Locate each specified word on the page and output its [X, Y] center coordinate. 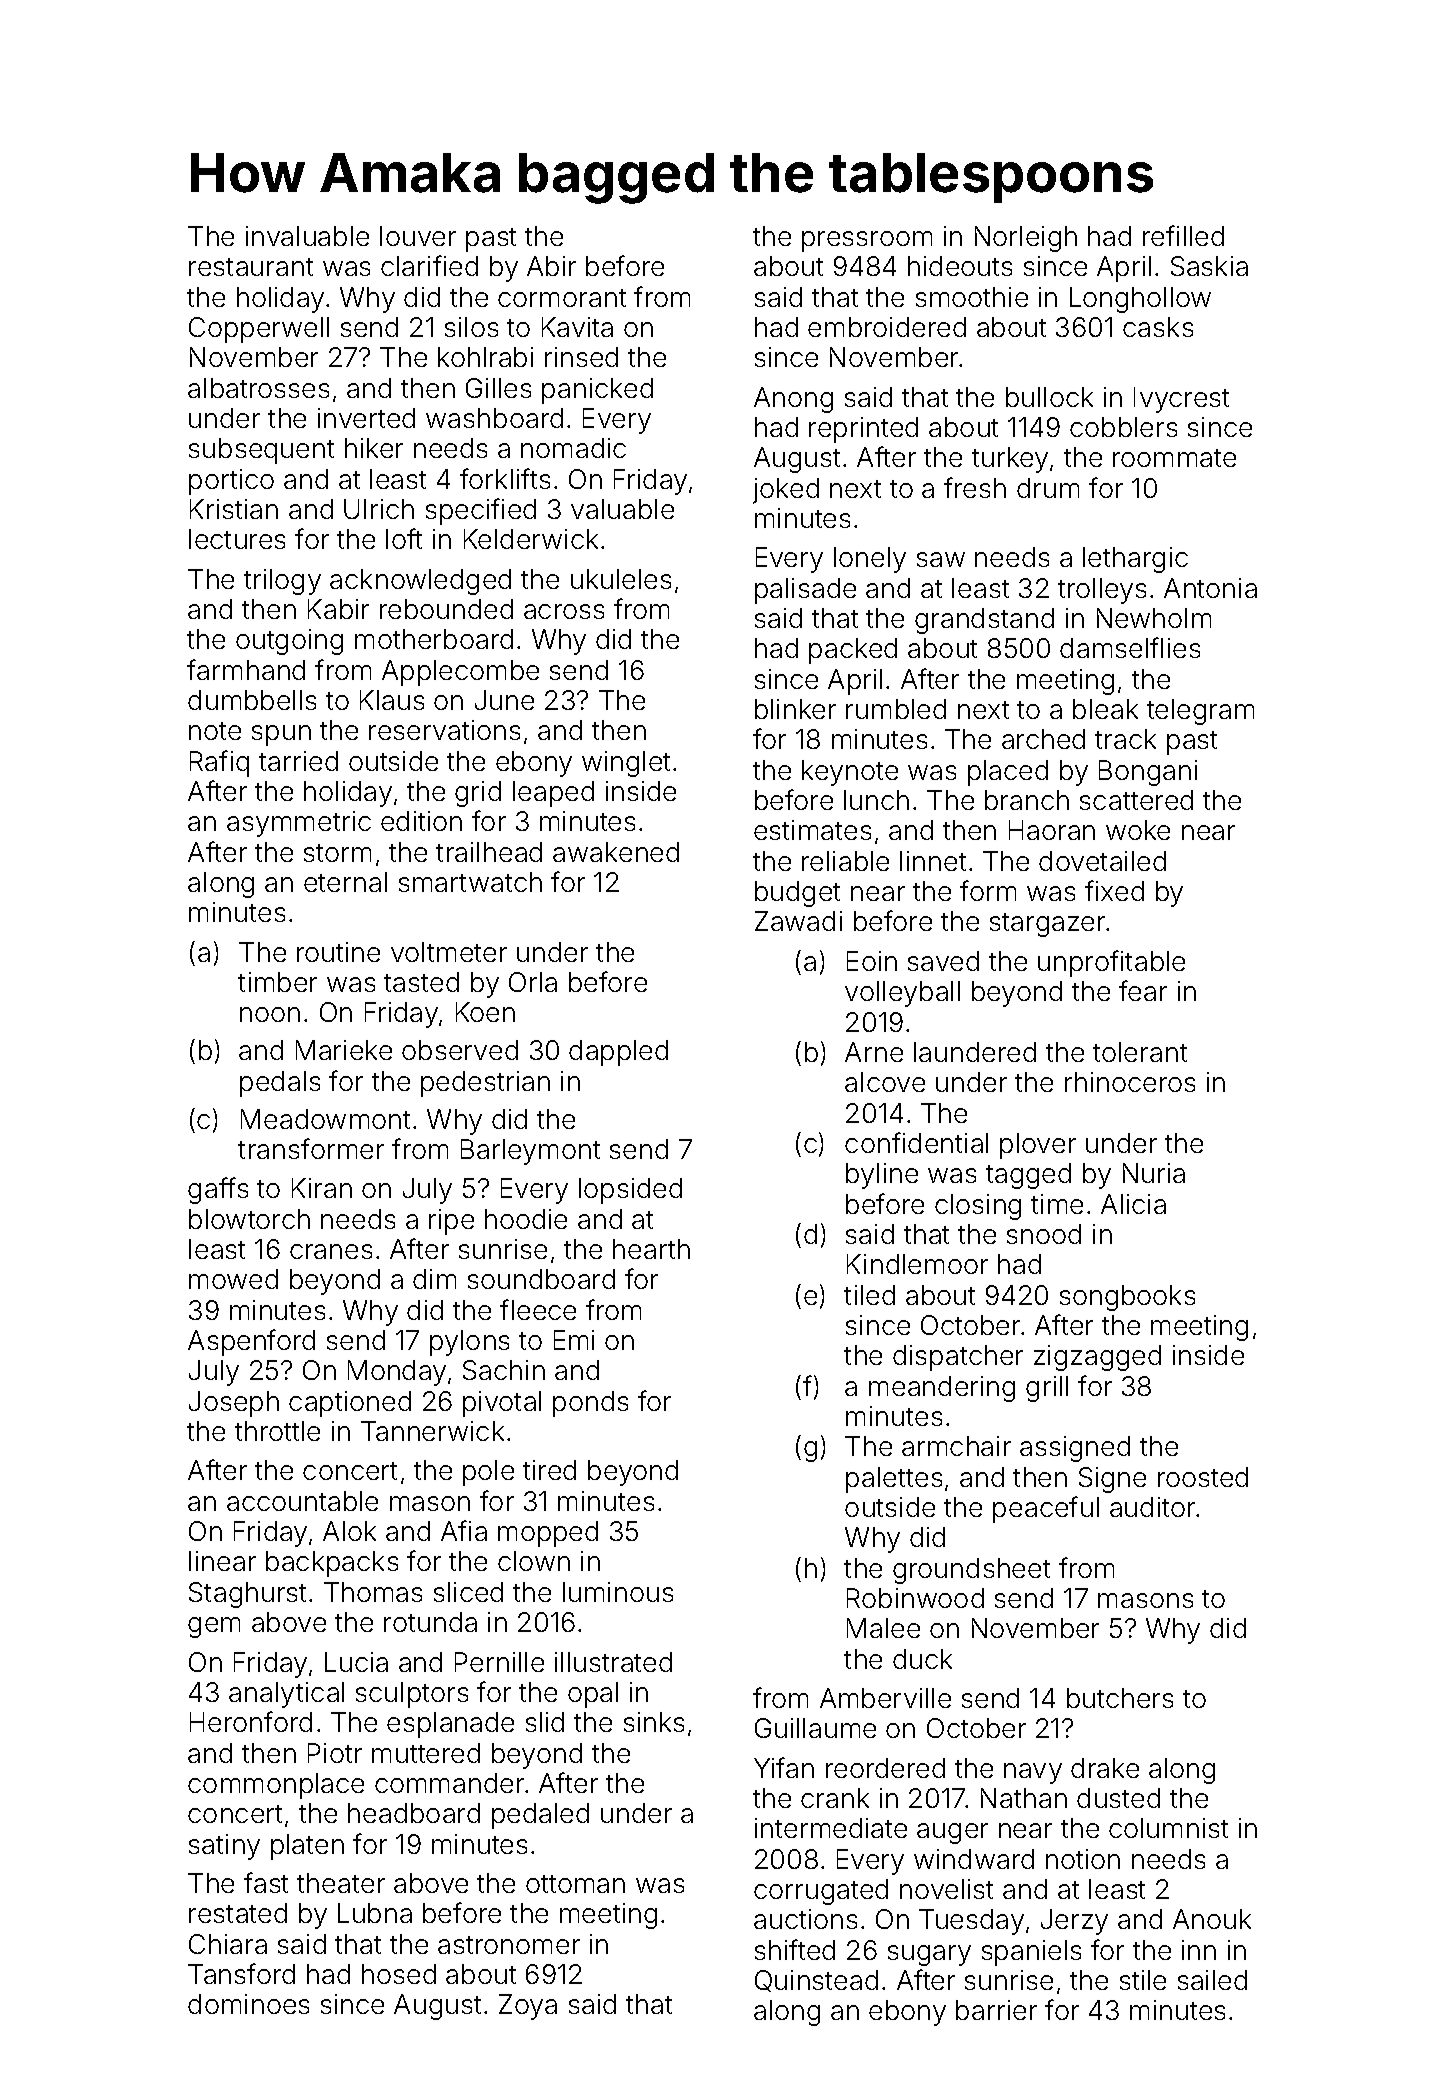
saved [943, 961]
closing [978, 1207]
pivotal [502, 1404]
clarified [429, 265]
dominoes [248, 2004]
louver [418, 236]
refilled [1183, 235]
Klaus [392, 700]
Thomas [373, 1592]
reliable [845, 861]
